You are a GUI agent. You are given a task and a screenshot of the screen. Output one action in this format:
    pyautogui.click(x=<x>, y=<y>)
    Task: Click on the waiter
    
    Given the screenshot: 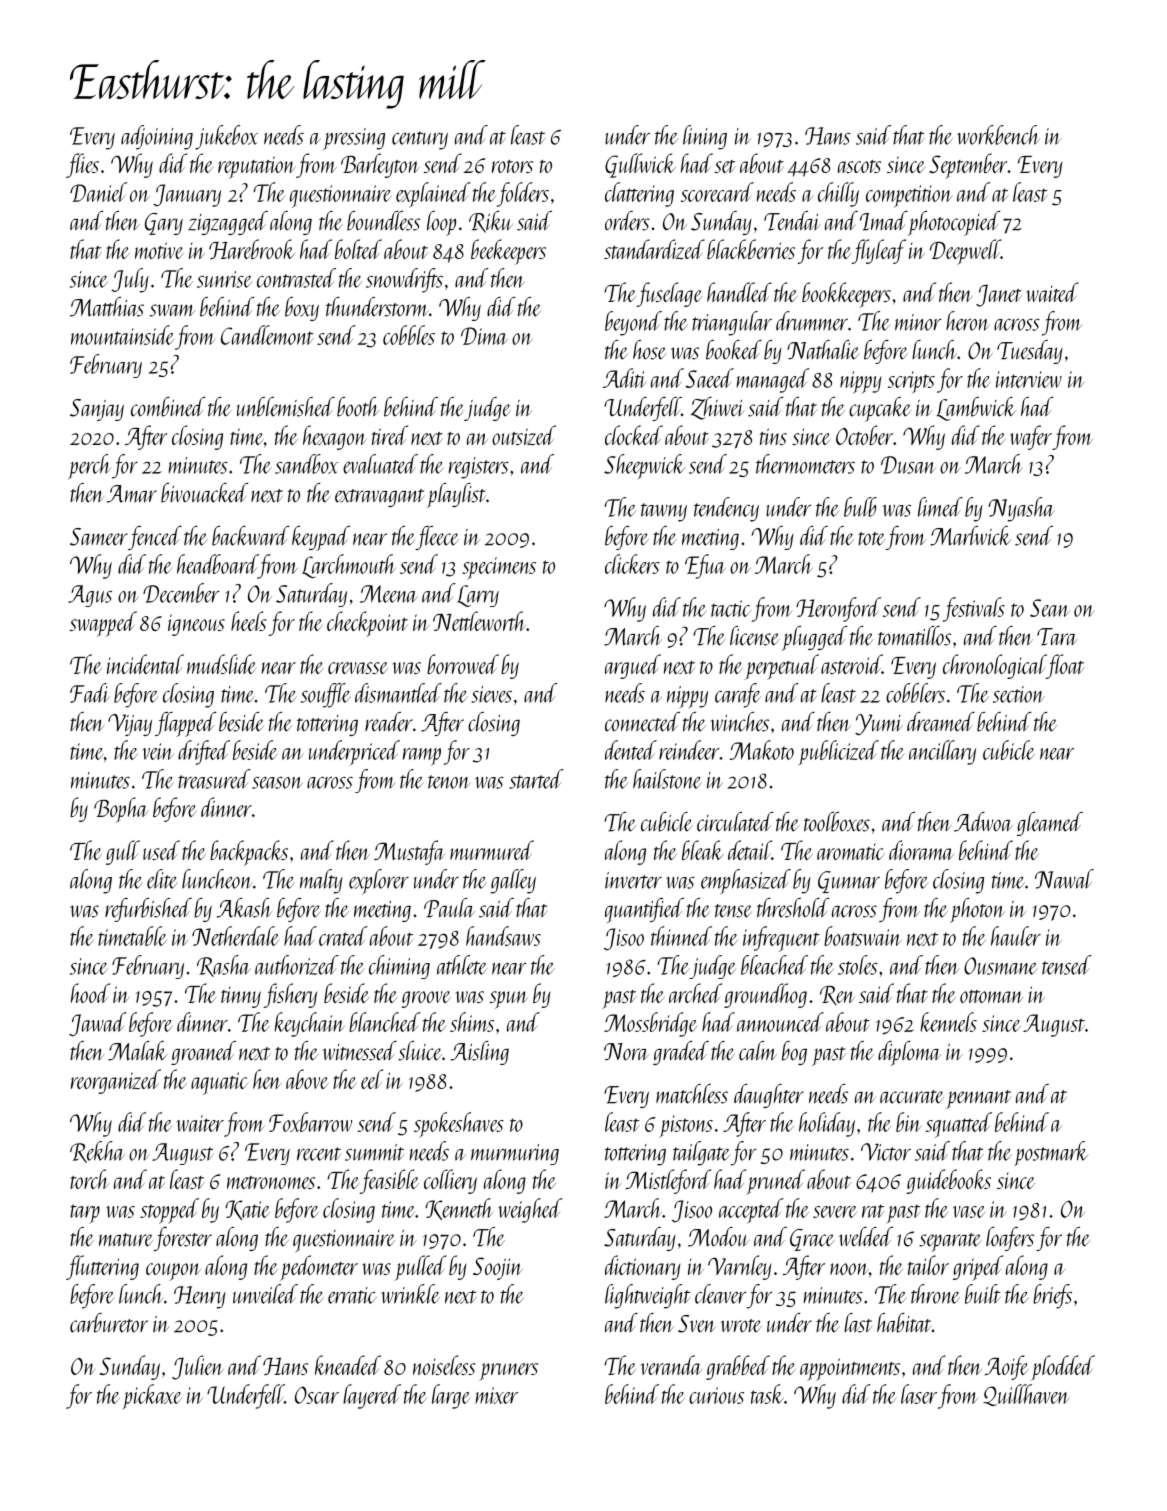 What is the action you would take?
    pyautogui.click(x=200, y=1123)
